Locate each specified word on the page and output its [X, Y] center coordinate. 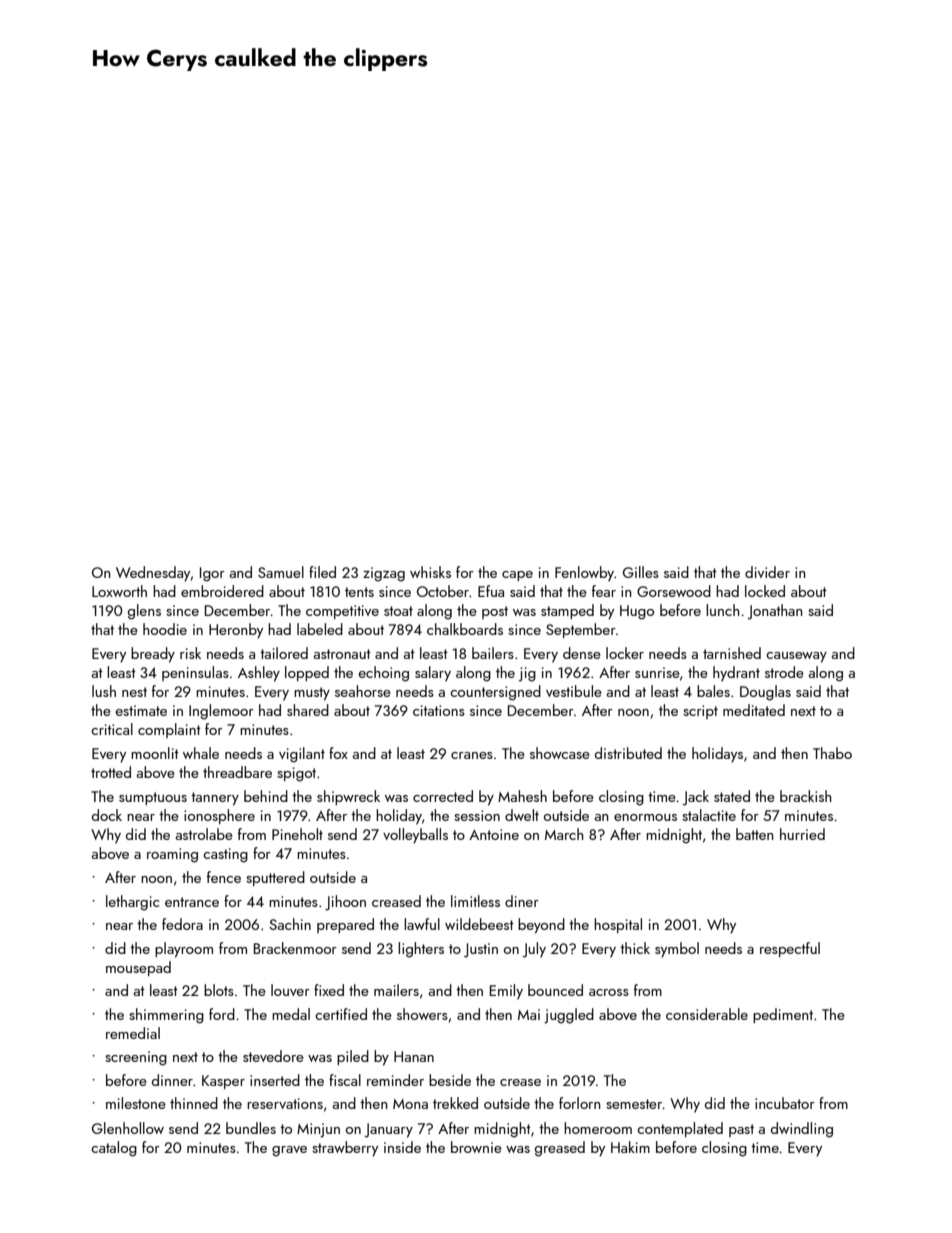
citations [439, 710]
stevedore [273, 1056]
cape [517, 576]
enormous [645, 817]
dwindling [802, 1130]
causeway [796, 657]
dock [107, 815]
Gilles [641, 572]
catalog [114, 1149]
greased [560, 1149]
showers [422, 1014]
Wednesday [153, 574]
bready [153, 655]
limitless [475, 901]
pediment [783, 1015]
